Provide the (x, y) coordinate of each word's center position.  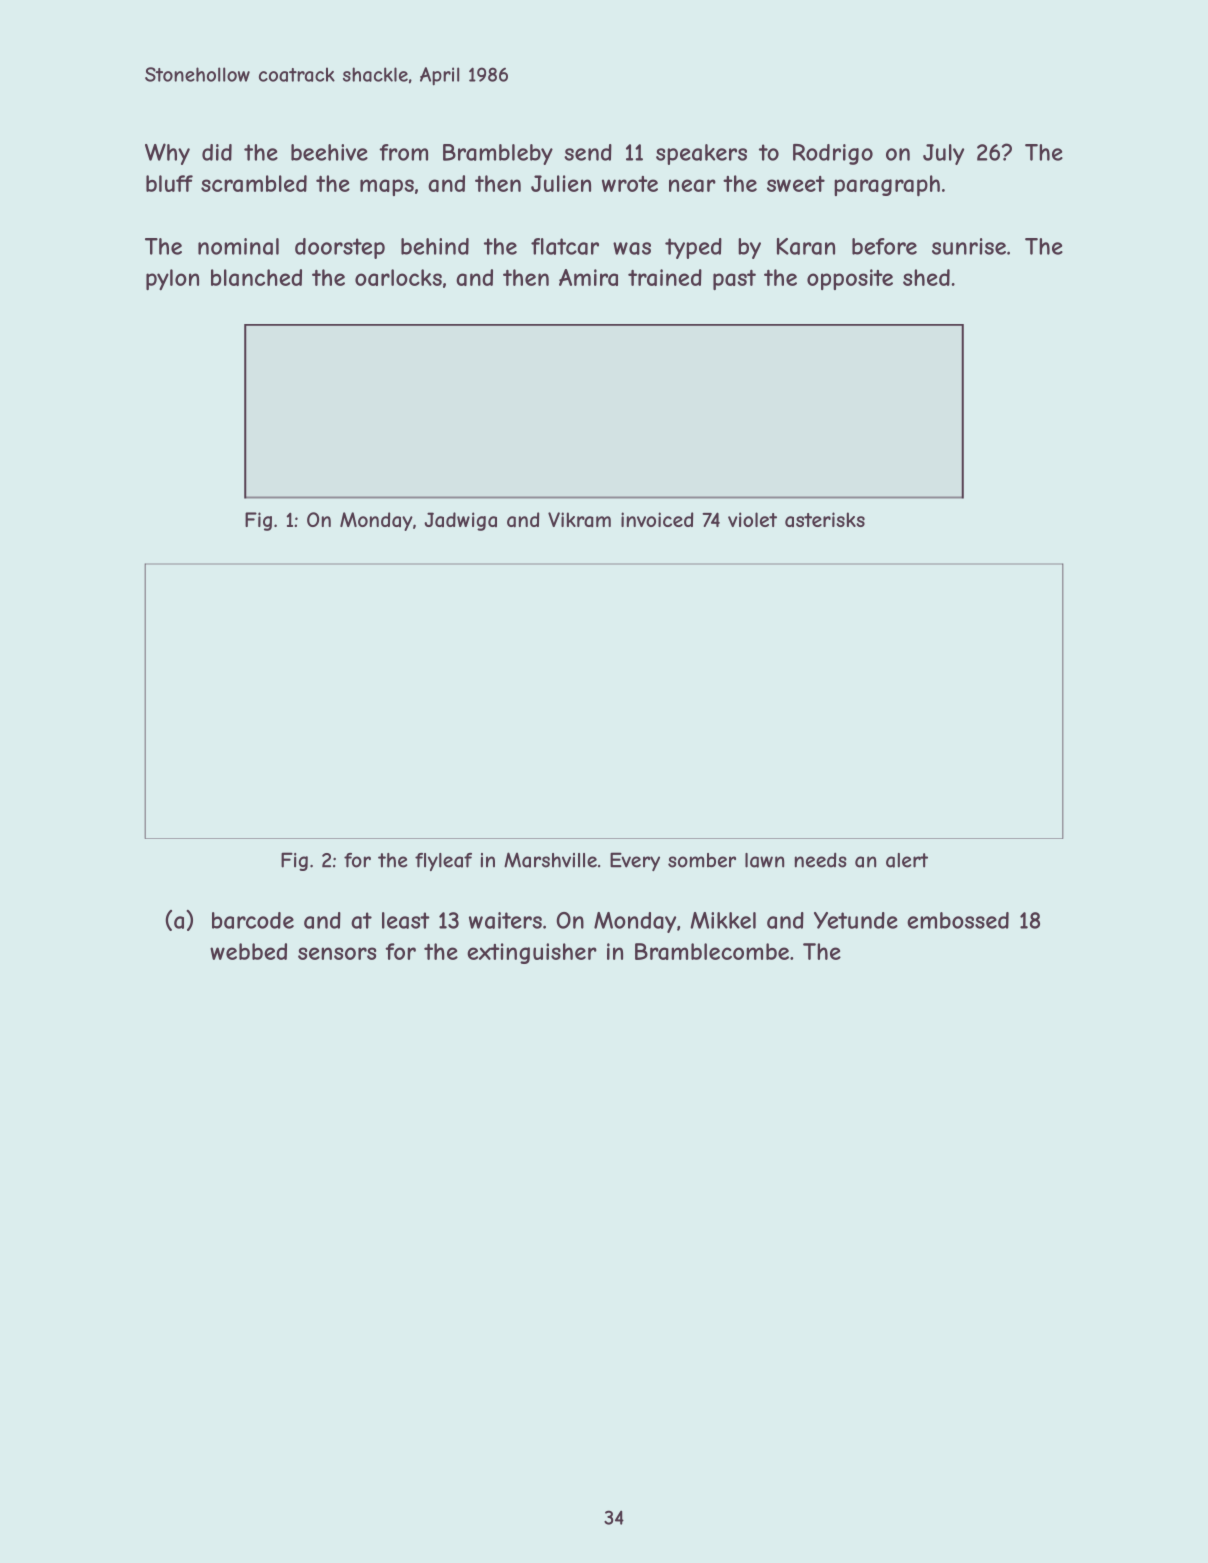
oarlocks (398, 277)
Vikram (579, 520)
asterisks (825, 519)
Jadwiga (460, 521)
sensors (337, 953)
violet (752, 519)
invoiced (657, 519)
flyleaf (443, 862)
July (943, 154)
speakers (701, 154)
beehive (329, 152)
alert (907, 860)
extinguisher (532, 953)
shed (926, 277)
